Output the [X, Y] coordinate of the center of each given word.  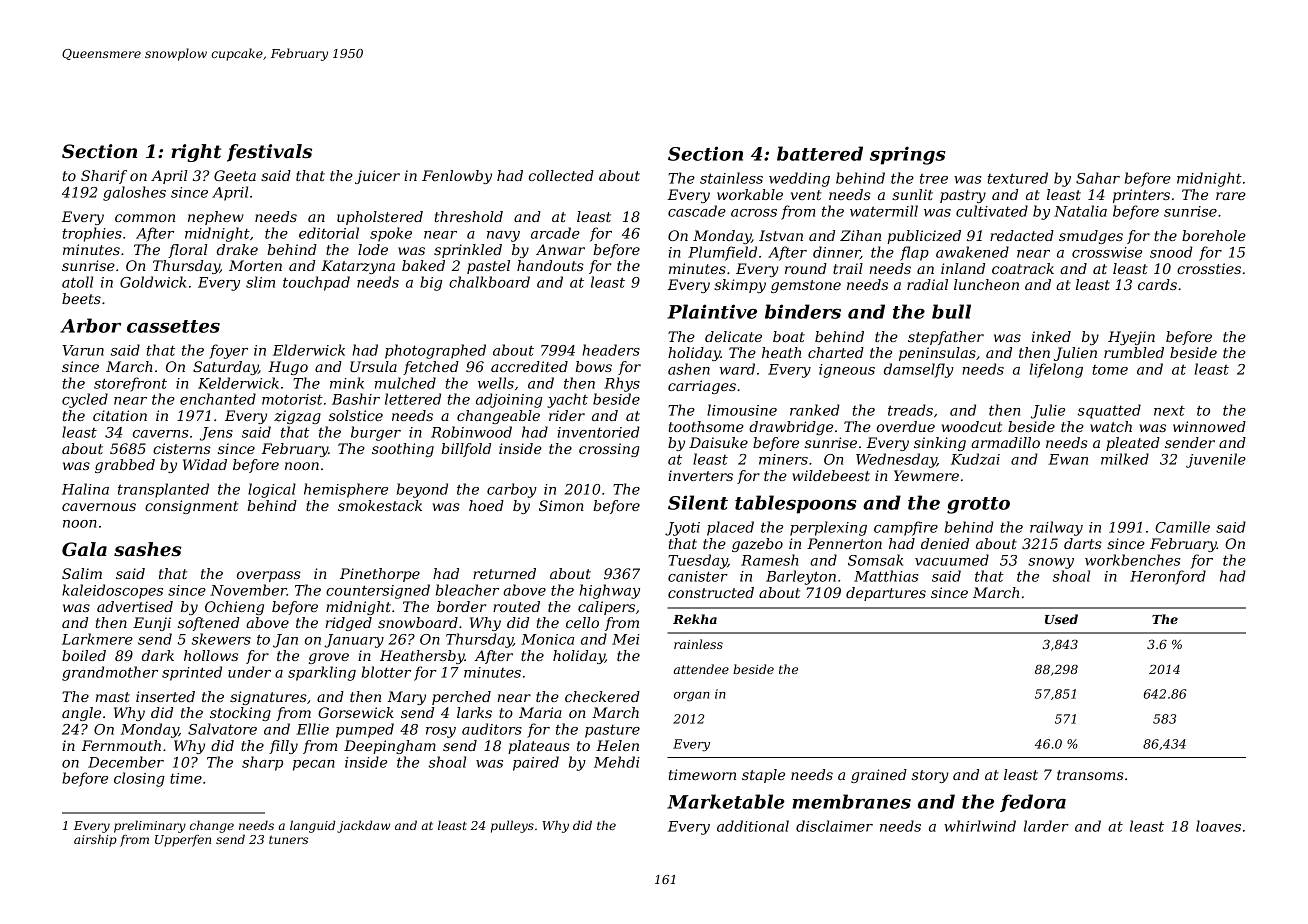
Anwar [560, 249]
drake [237, 249]
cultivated [992, 211]
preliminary [150, 826]
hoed [486, 505]
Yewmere [926, 475]
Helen [617, 745]
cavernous [99, 507]
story [930, 776]
